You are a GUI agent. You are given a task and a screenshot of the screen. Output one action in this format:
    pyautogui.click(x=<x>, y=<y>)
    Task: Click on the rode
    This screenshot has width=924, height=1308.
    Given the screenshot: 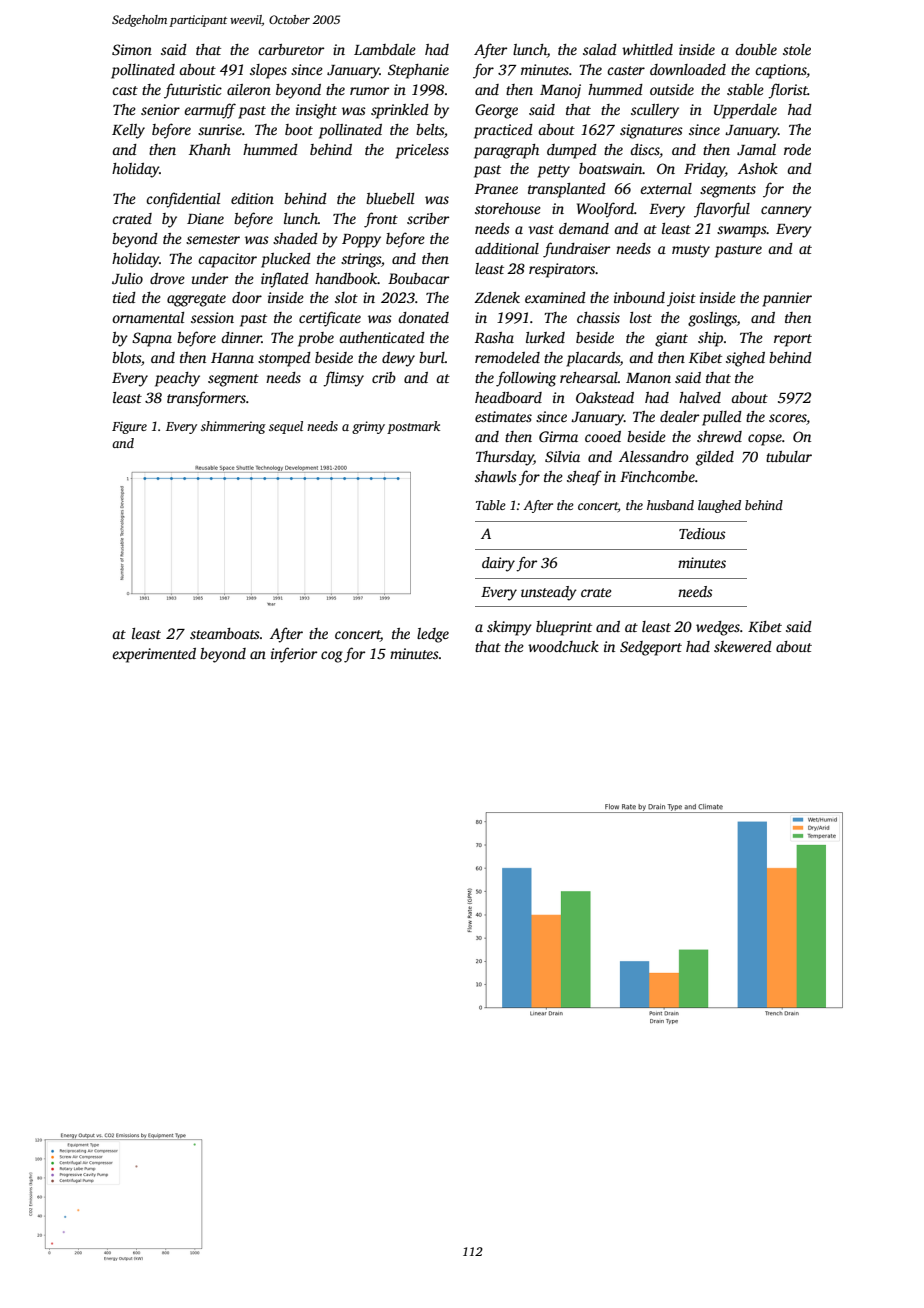 What is the action you would take?
    pyautogui.click(x=797, y=149)
